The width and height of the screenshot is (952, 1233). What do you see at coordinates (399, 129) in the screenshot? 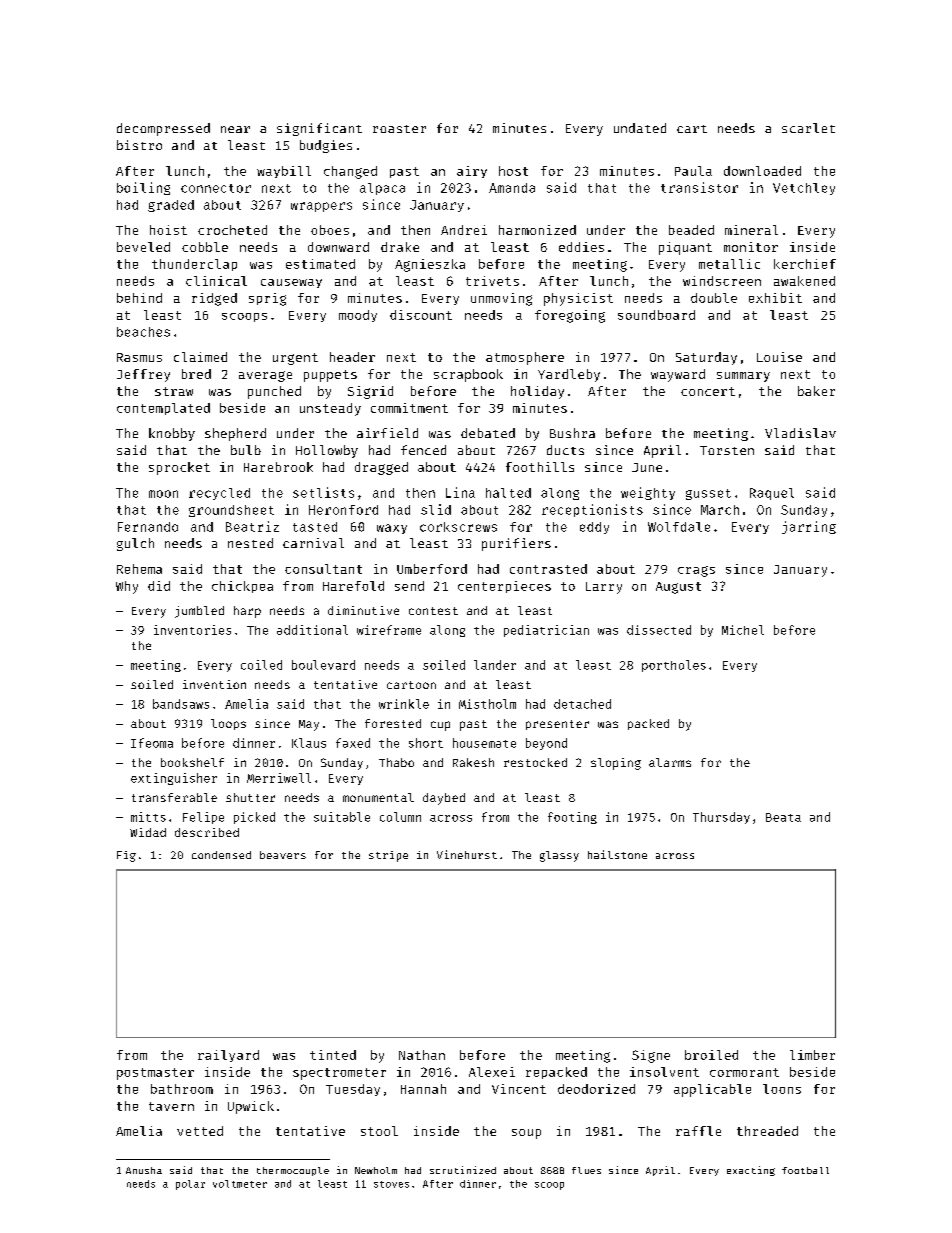
I see `roaster` at bounding box center [399, 129].
